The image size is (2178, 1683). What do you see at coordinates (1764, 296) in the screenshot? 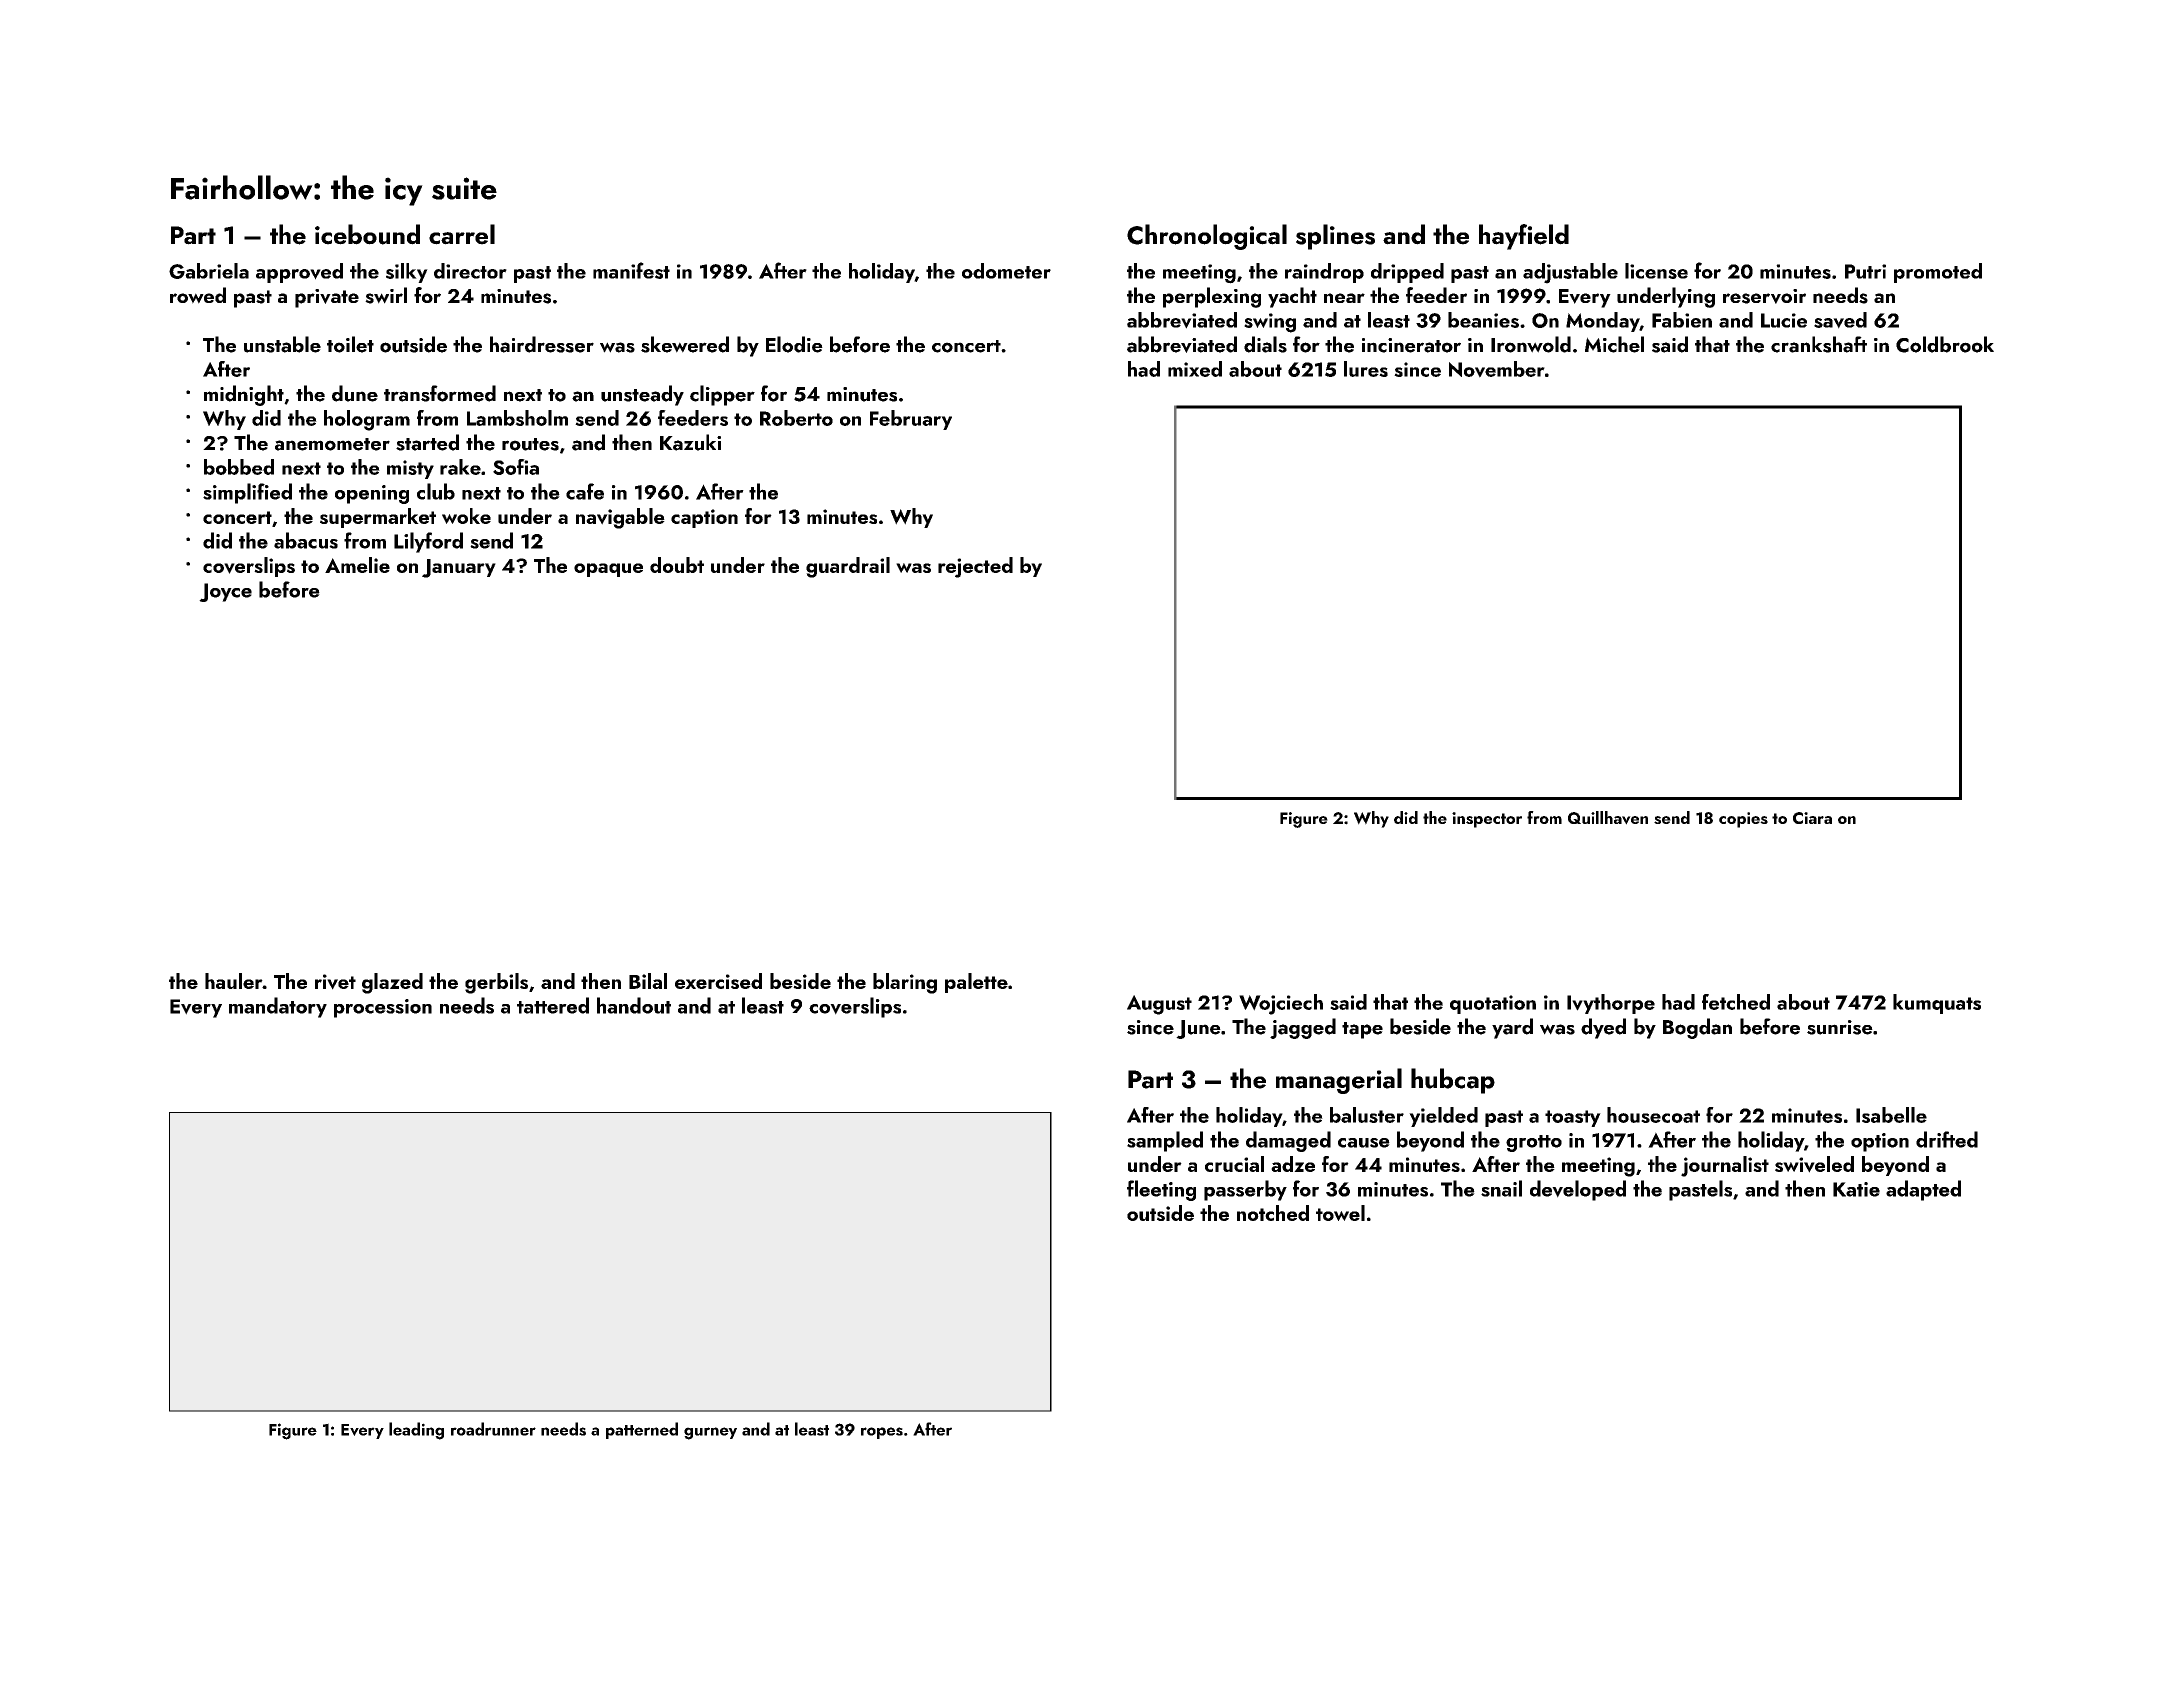
I see `reservoir` at bounding box center [1764, 296].
